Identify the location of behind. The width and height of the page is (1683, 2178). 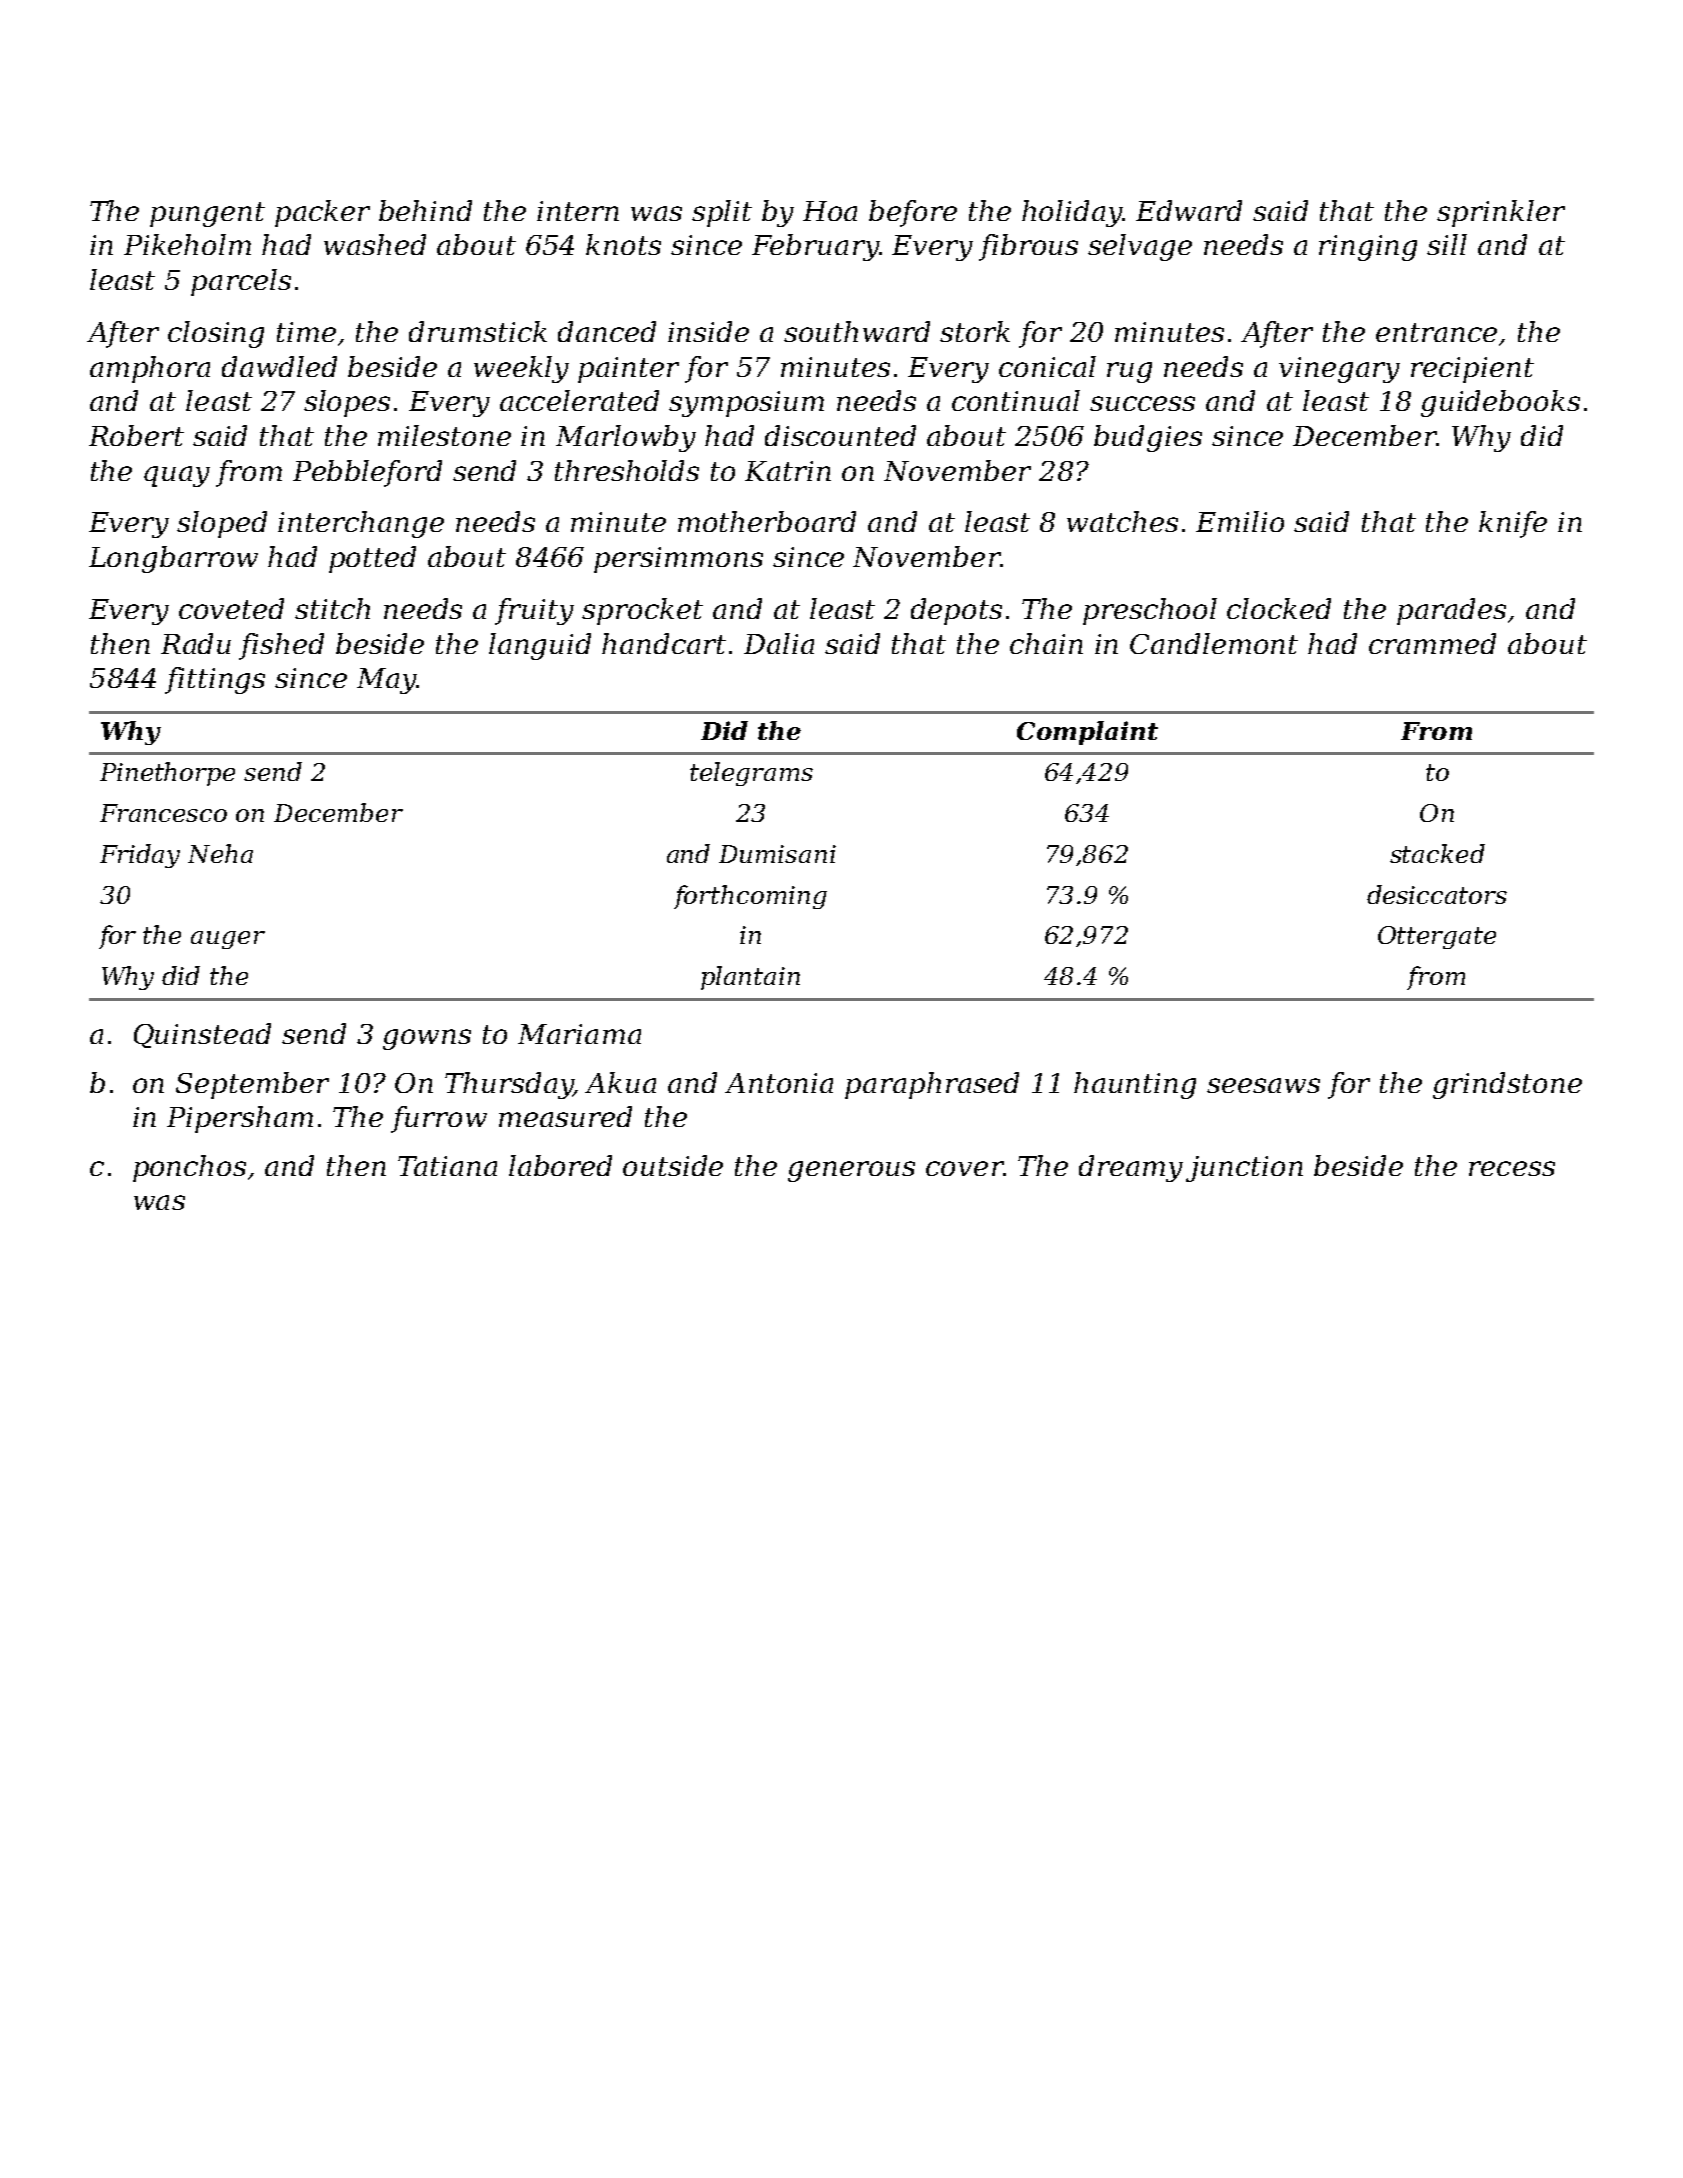
(425, 210).
